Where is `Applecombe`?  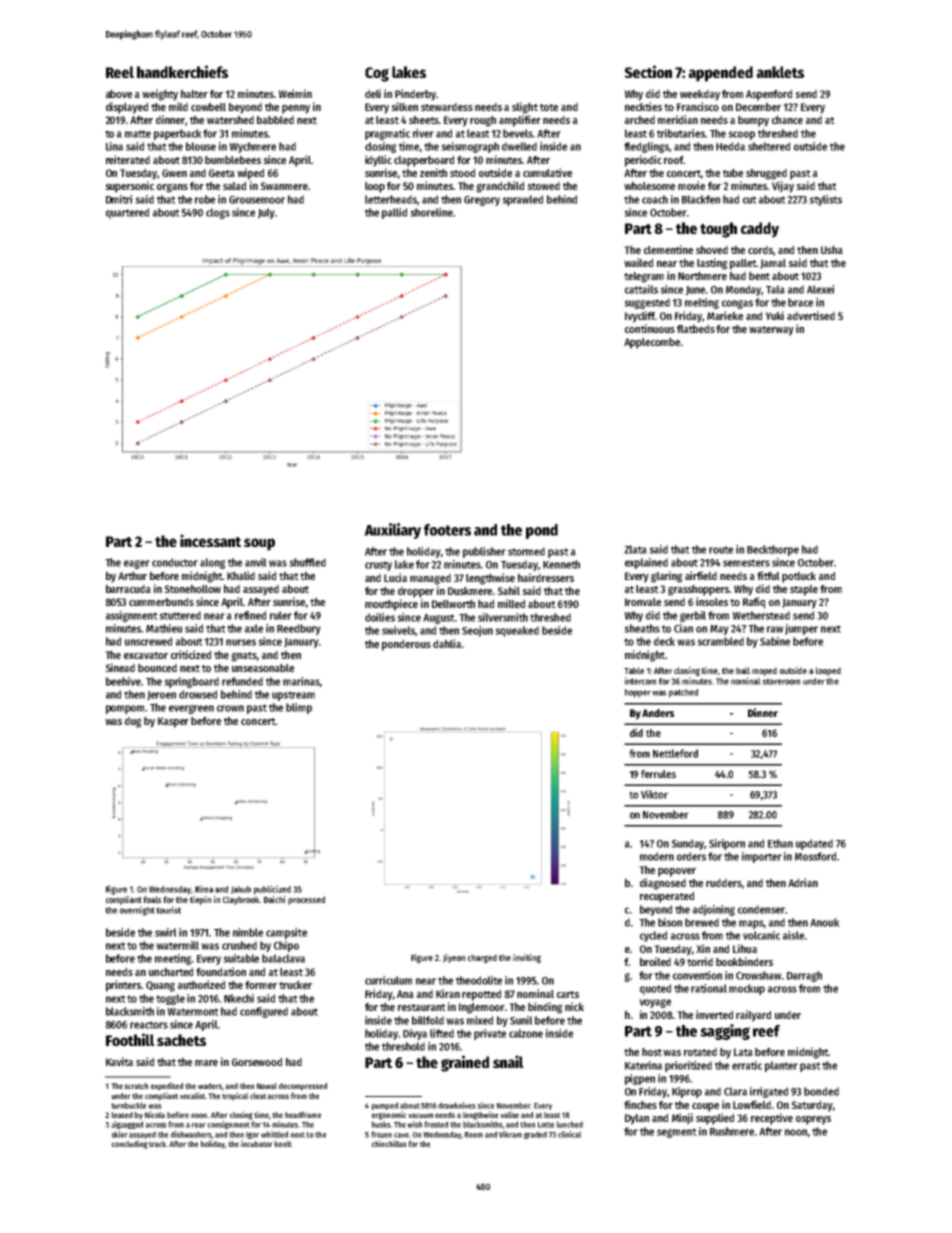 Applecombe is located at coordinates (652, 343).
